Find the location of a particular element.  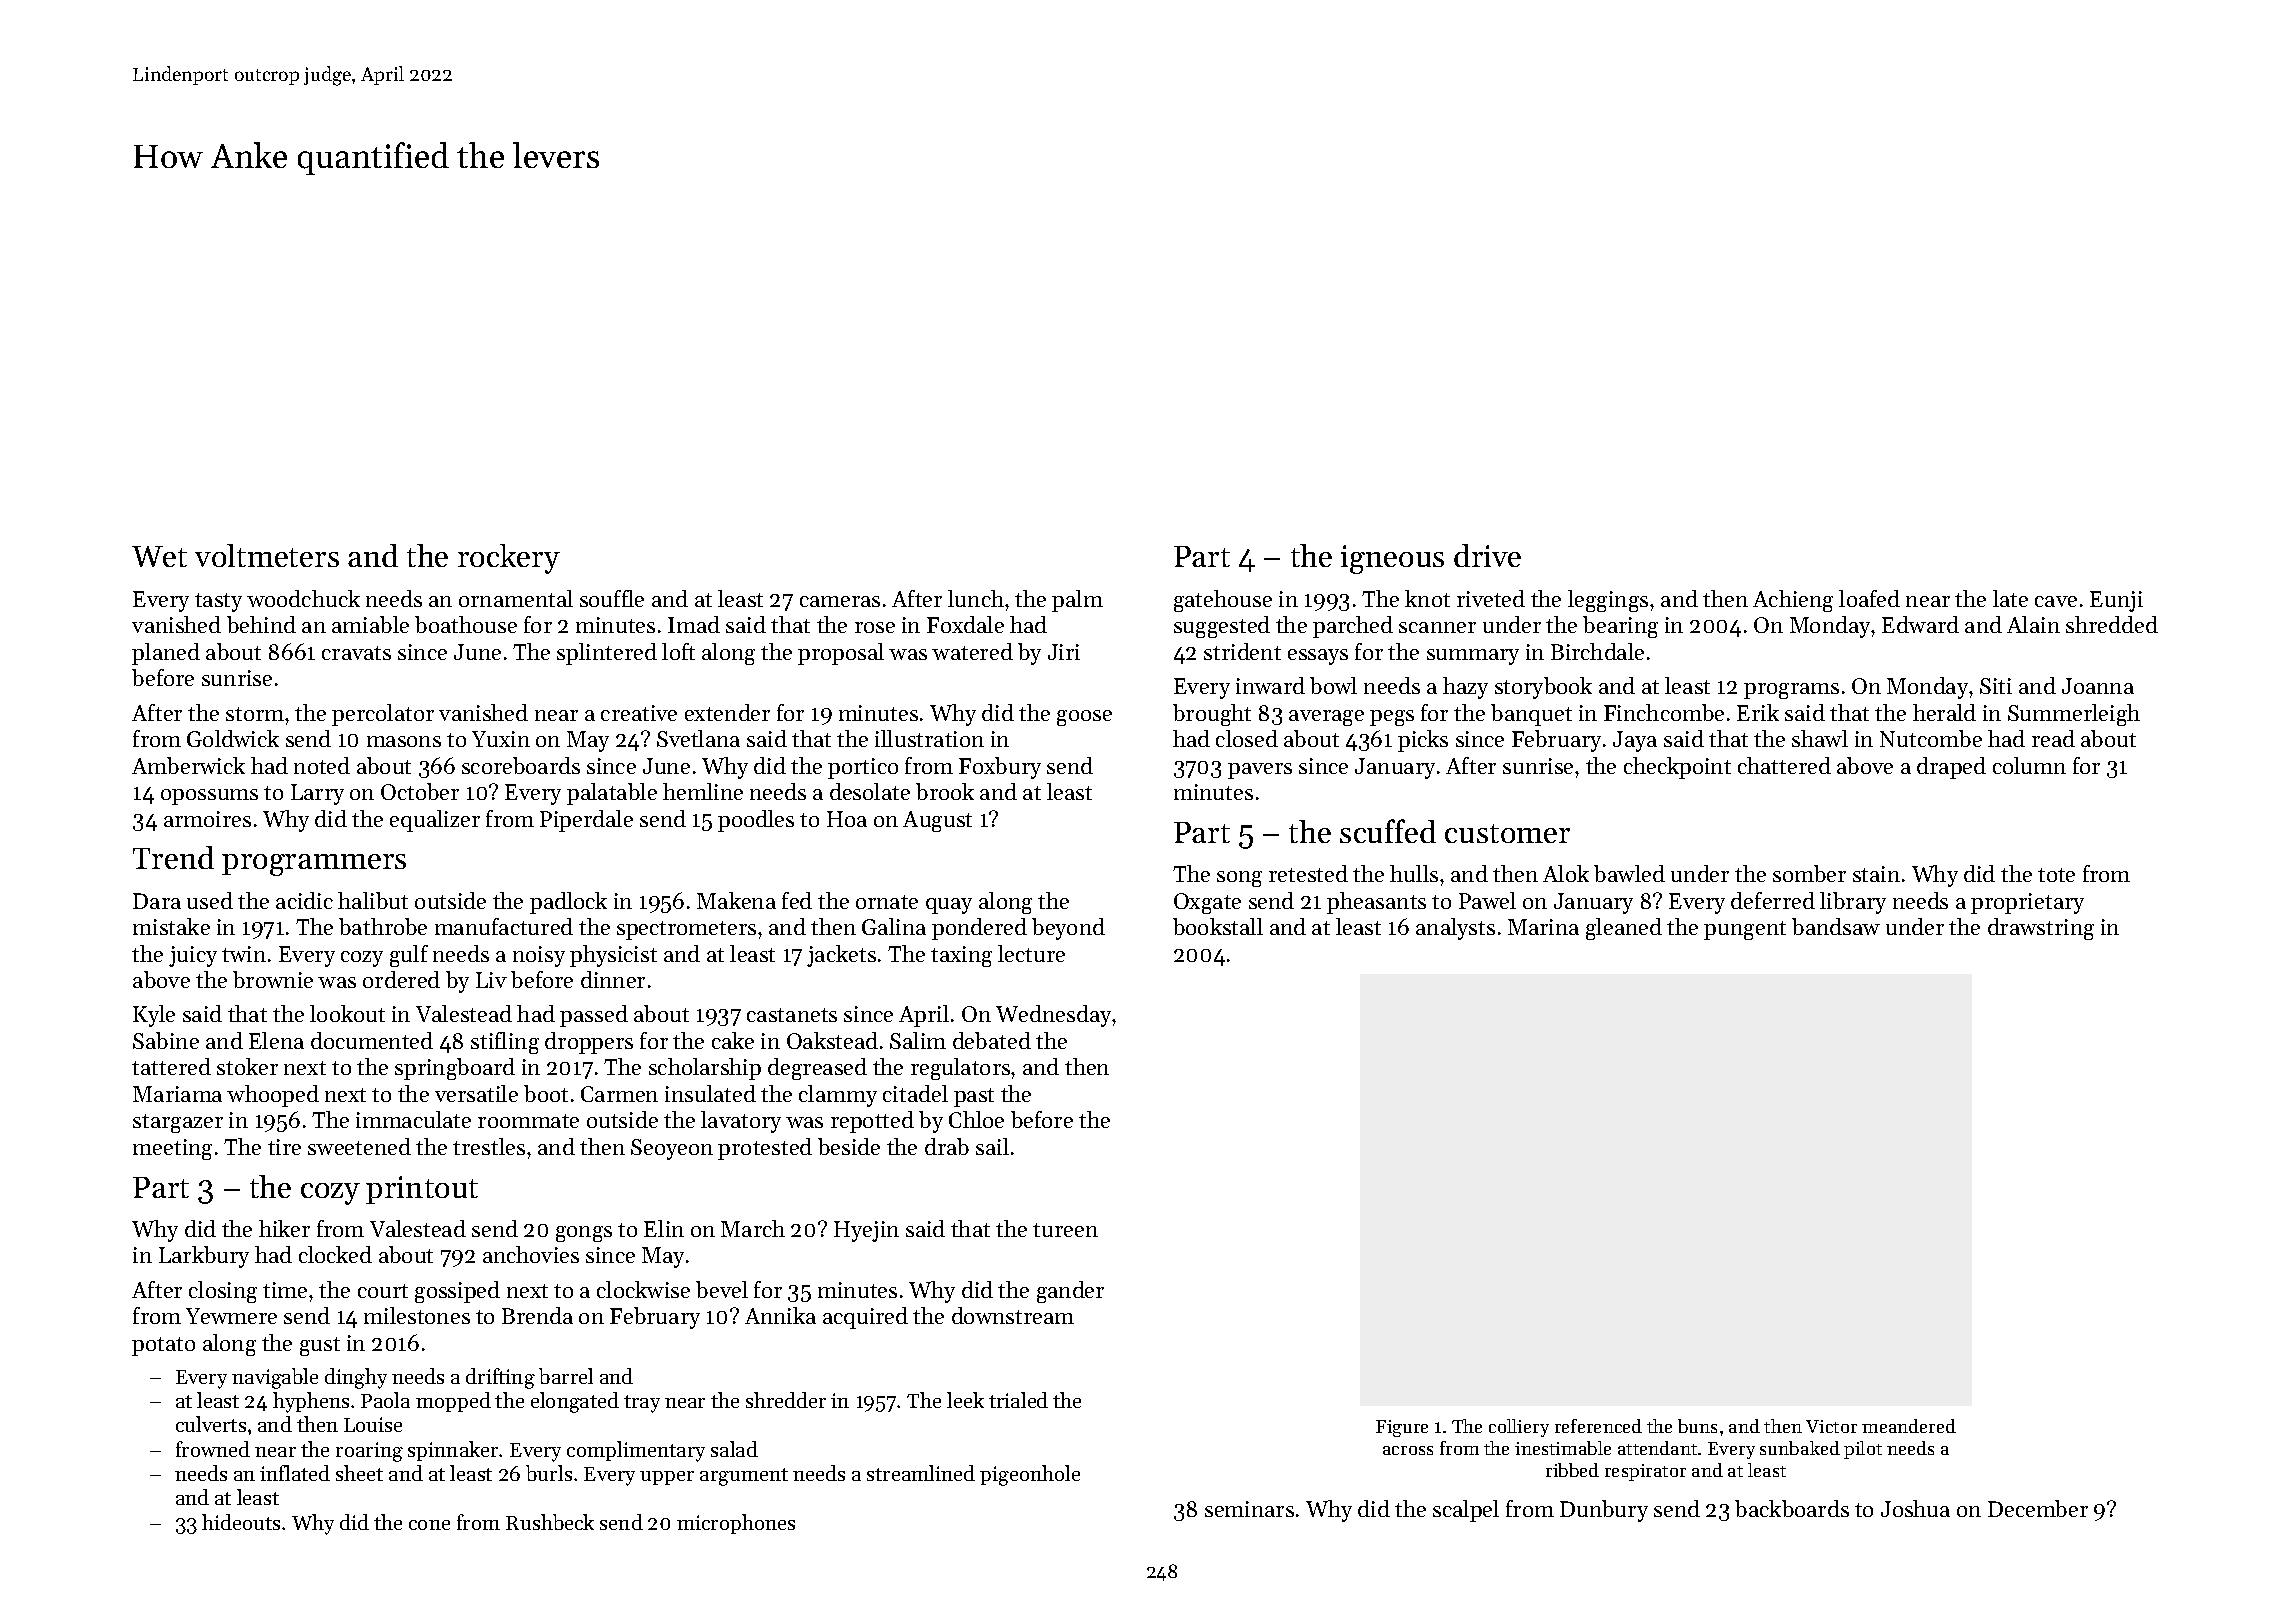

ornamental is located at coordinates (516, 598).
